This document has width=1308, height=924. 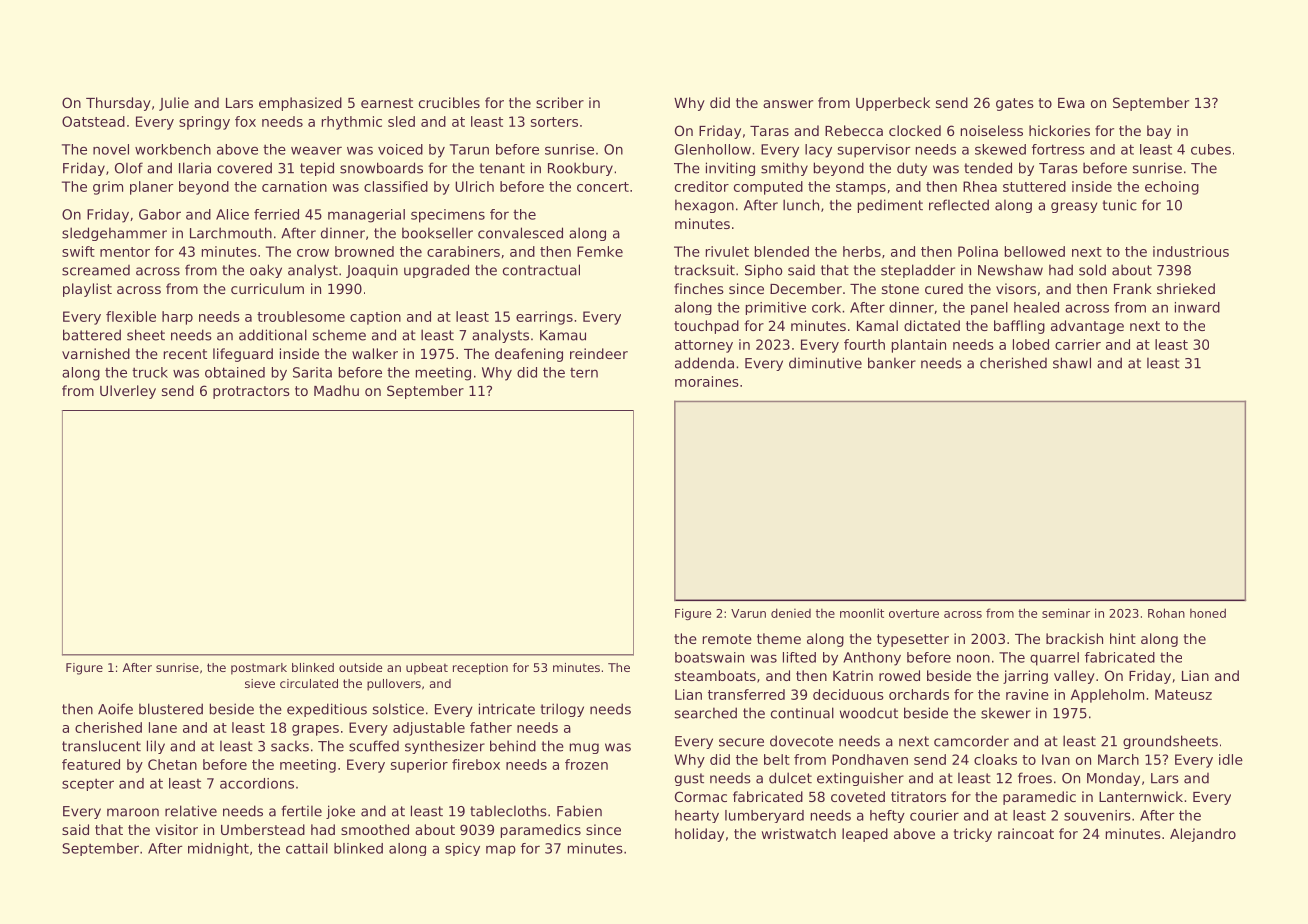 What do you see at coordinates (562, 710) in the document?
I see `trilogy` at bounding box center [562, 710].
